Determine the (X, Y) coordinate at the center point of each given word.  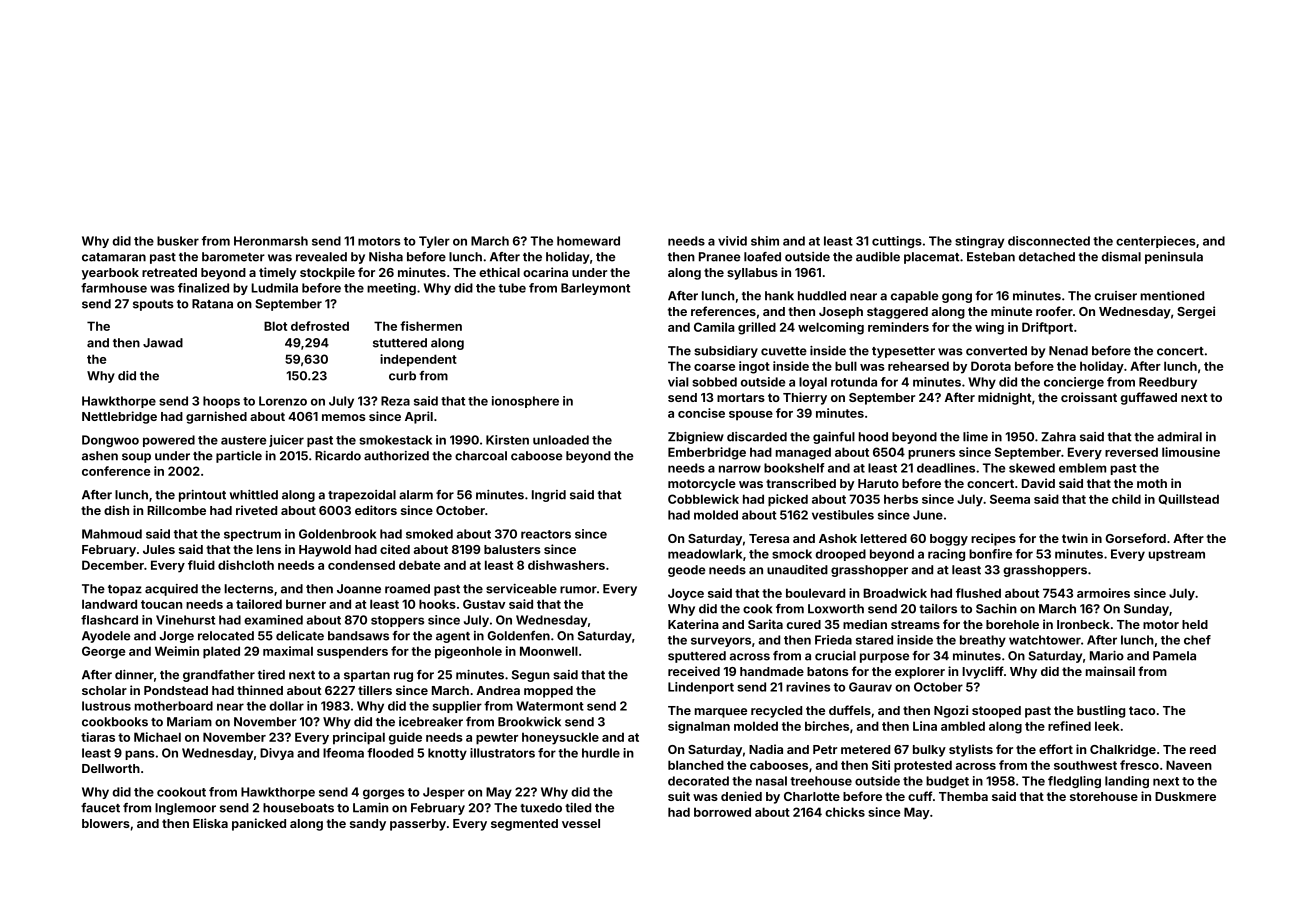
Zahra (1058, 437)
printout (202, 496)
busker (178, 241)
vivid (732, 241)
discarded (757, 437)
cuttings (897, 242)
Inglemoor (185, 809)
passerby (418, 825)
